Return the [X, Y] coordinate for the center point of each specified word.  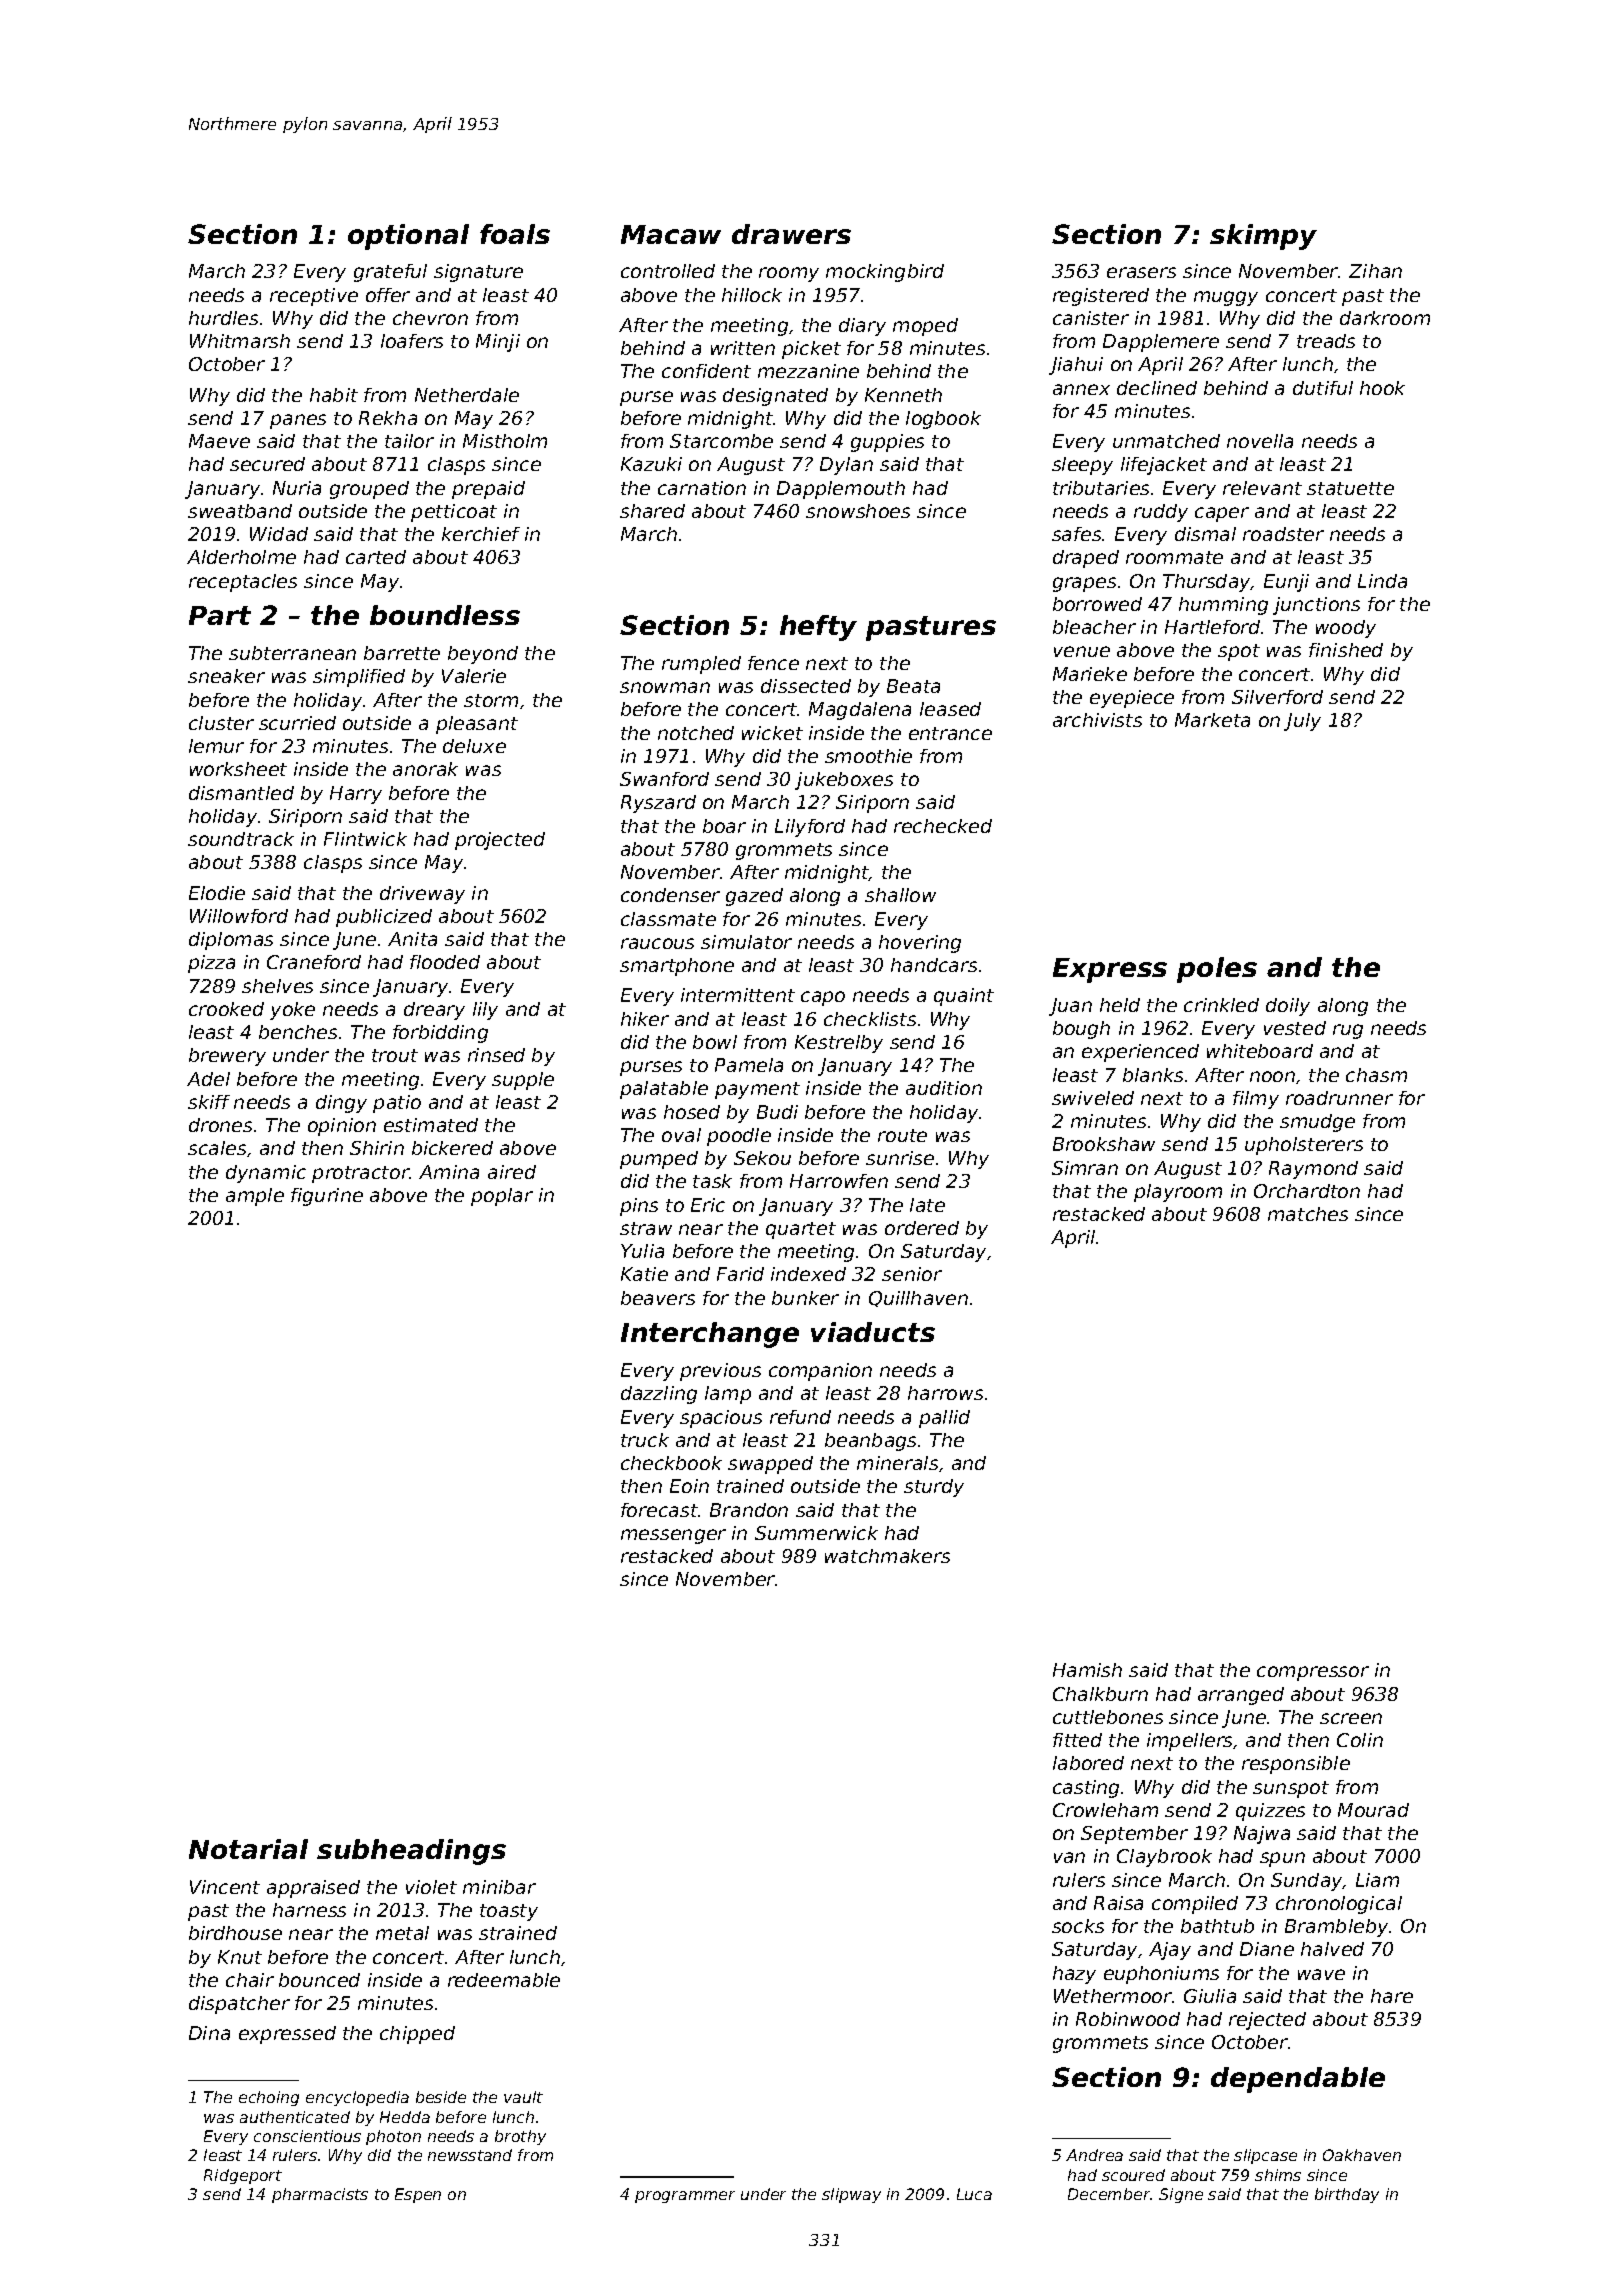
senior [912, 1274]
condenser [670, 895]
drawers [791, 234]
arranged [1241, 1696]
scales [217, 1148]
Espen [418, 2195]
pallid [944, 1419]
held [1120, 1005]
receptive [314, 297]
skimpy [1263, 237]
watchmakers [887, 1556]
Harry [356, 795]
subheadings [411, 1852]
